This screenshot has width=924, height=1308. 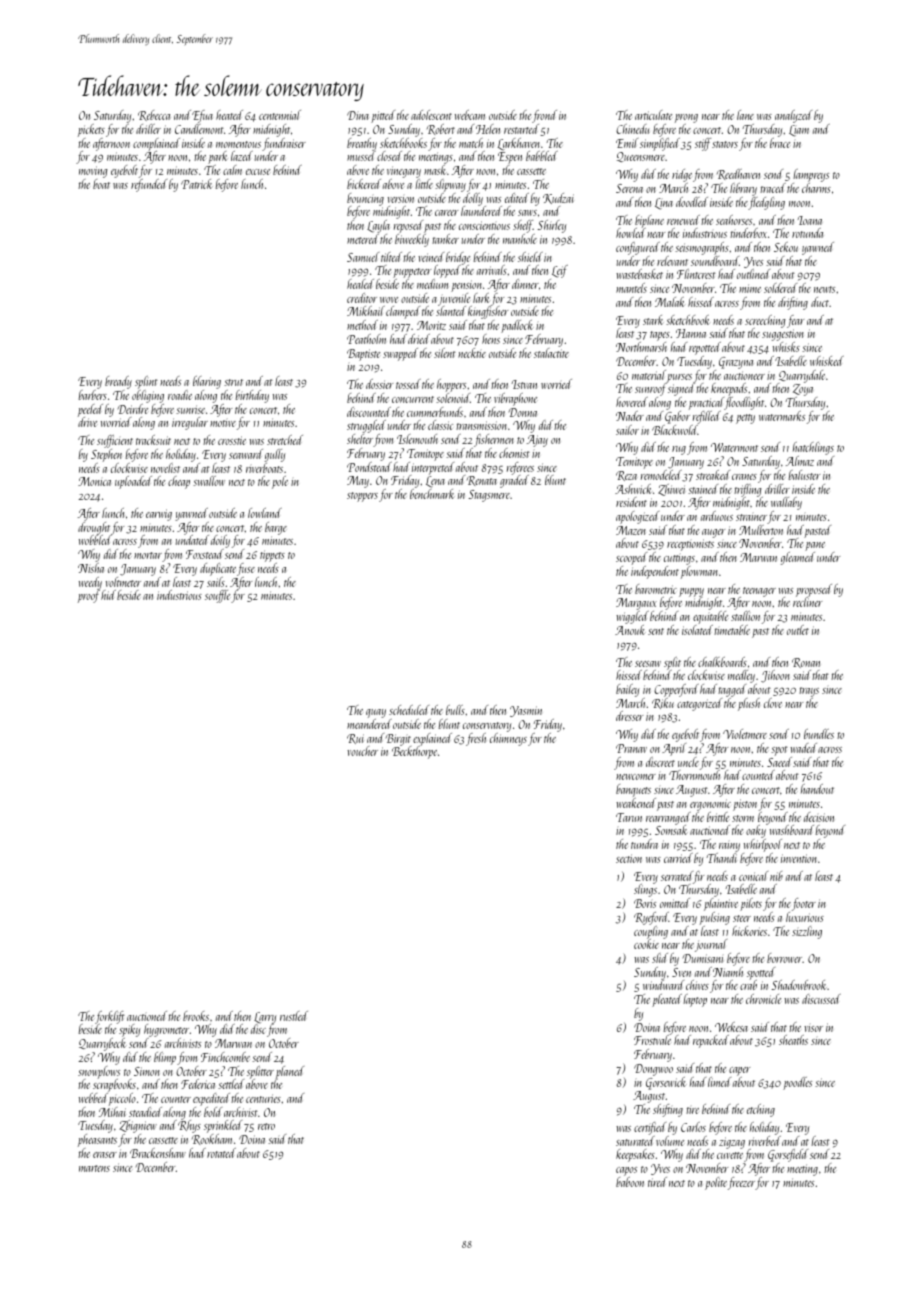 I want to click on proof, so click(x=89, y=596).
